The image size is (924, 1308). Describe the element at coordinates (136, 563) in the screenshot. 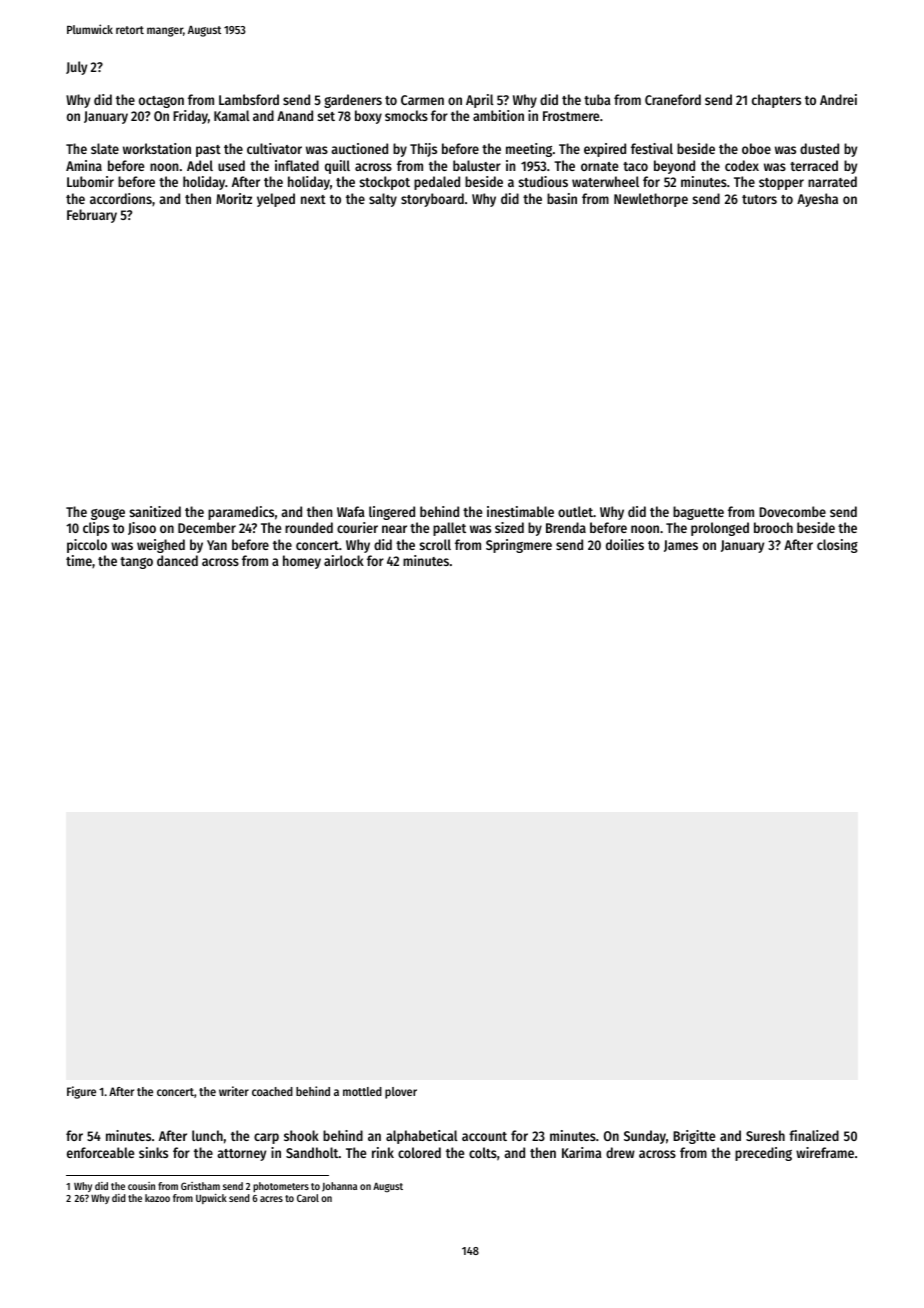

I see `tango` at that location.
